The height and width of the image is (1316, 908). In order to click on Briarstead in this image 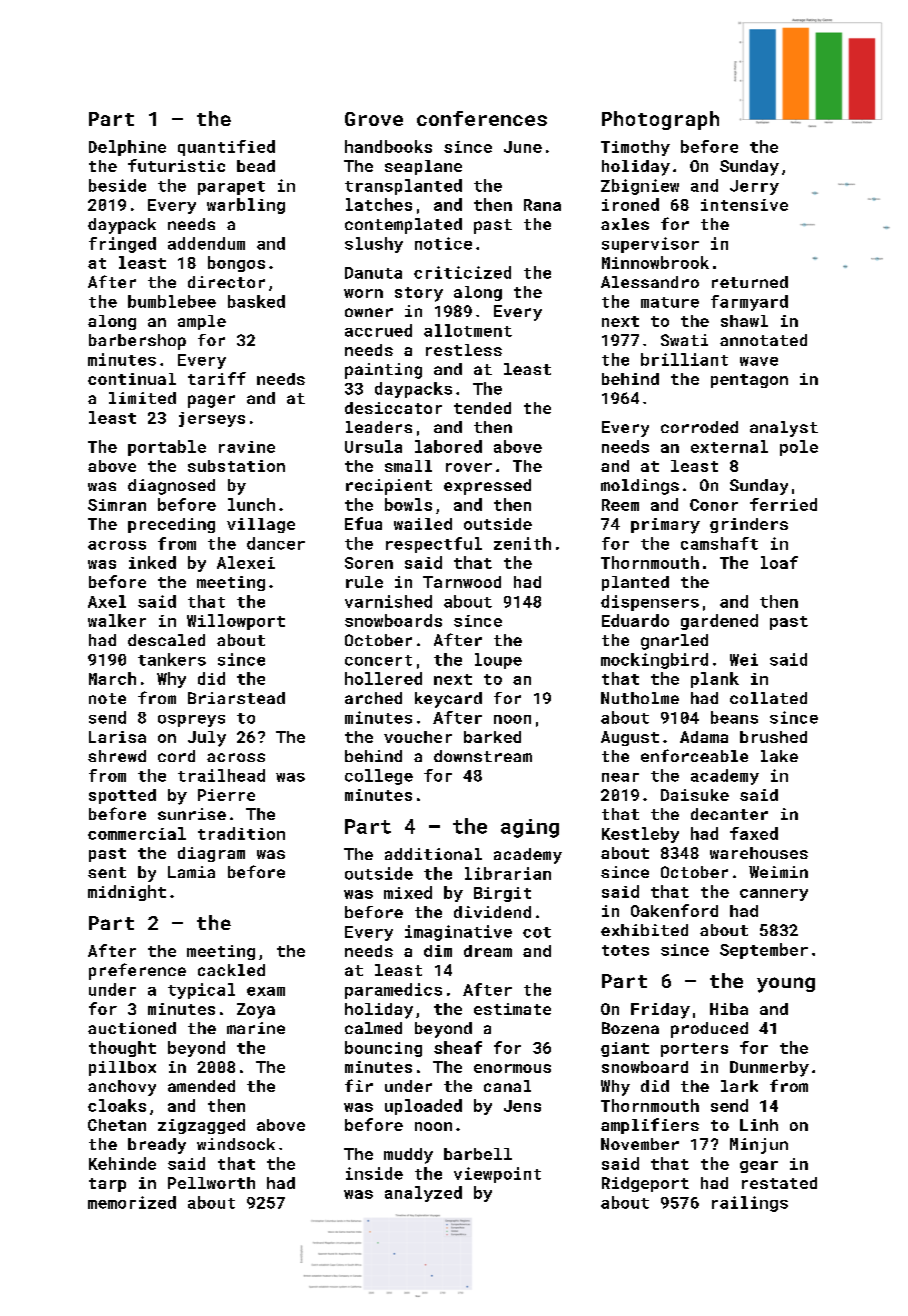, I will do `click(236, 698)`.
